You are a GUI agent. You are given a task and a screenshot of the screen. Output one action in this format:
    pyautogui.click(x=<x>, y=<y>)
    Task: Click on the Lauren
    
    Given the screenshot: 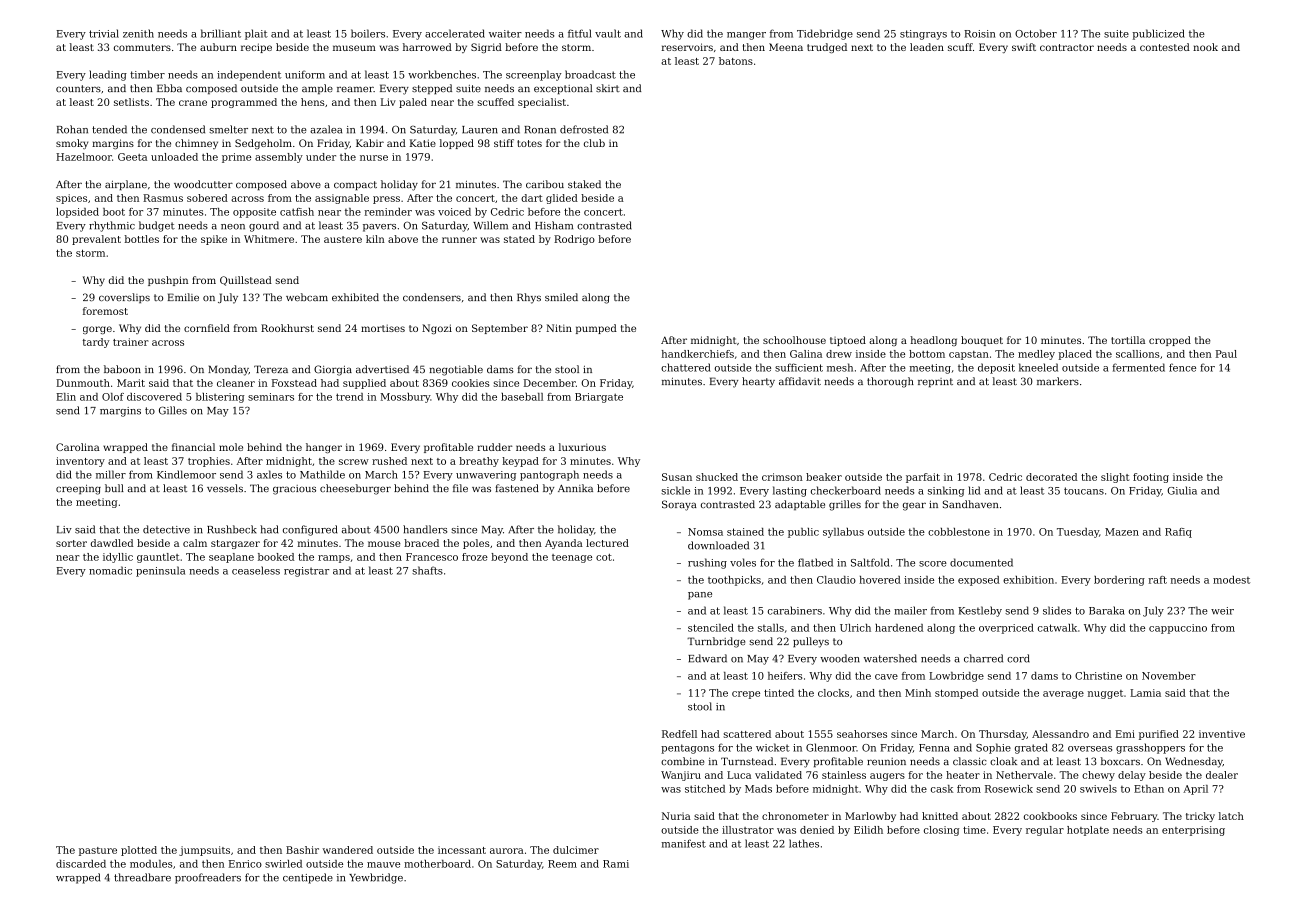 What is the action you would take?
    pyautogui.click(x=480, y=130)
